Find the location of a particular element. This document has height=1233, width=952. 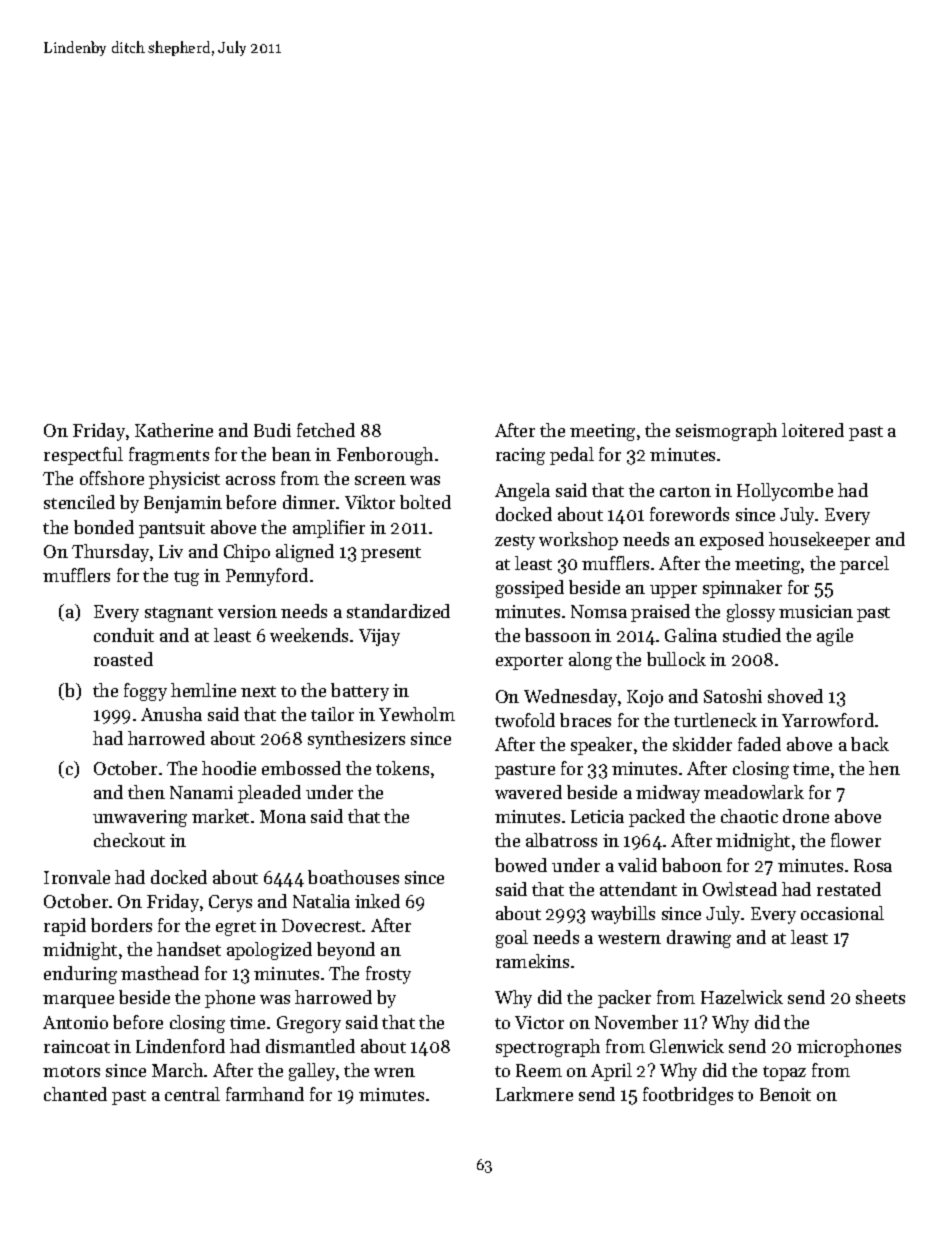

Nanami is located at coordinates (201, 792).
